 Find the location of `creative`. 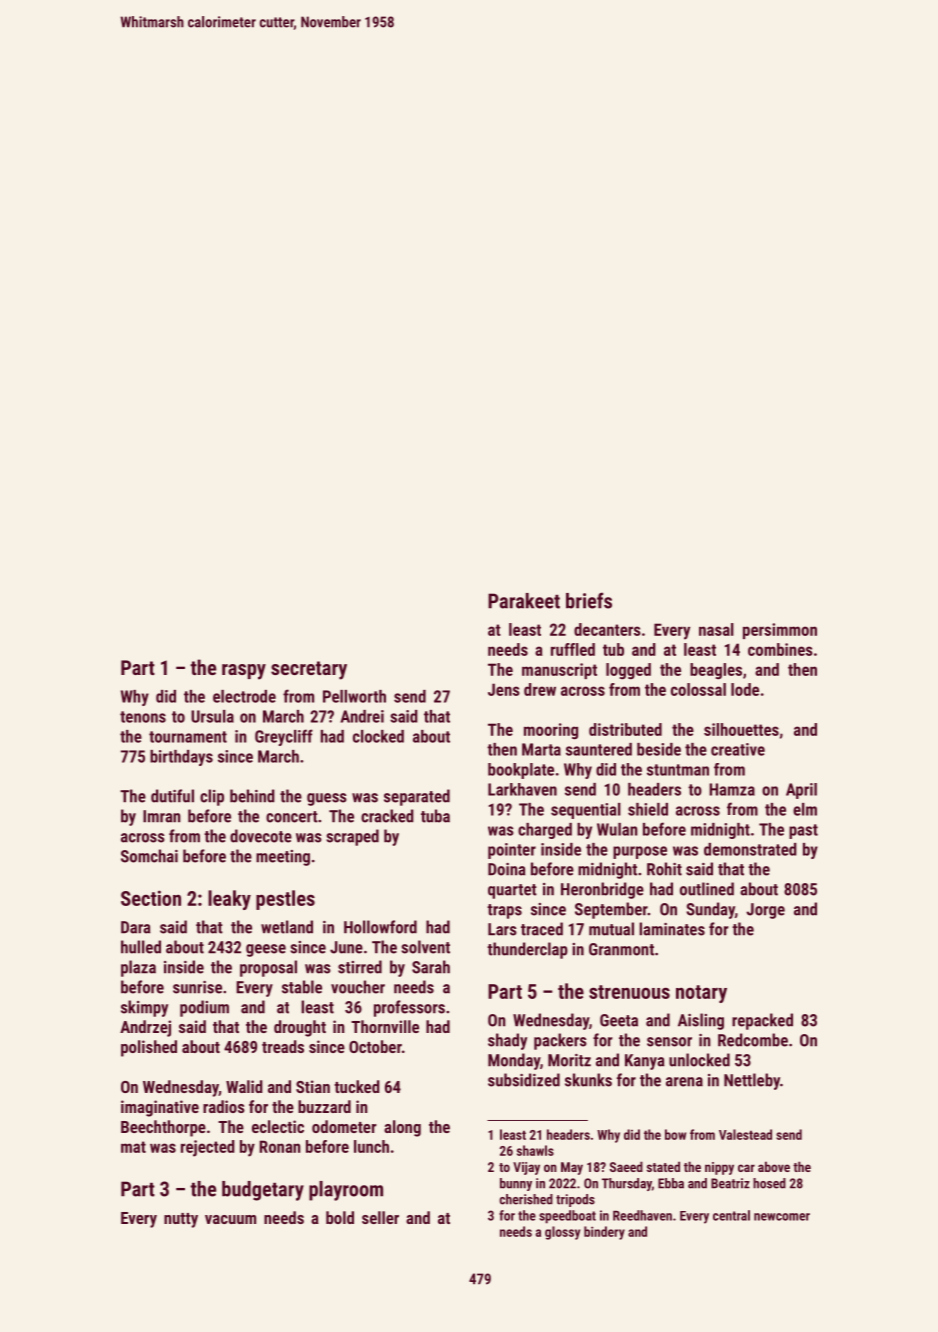

creative is located at coordinates (738, 749).
